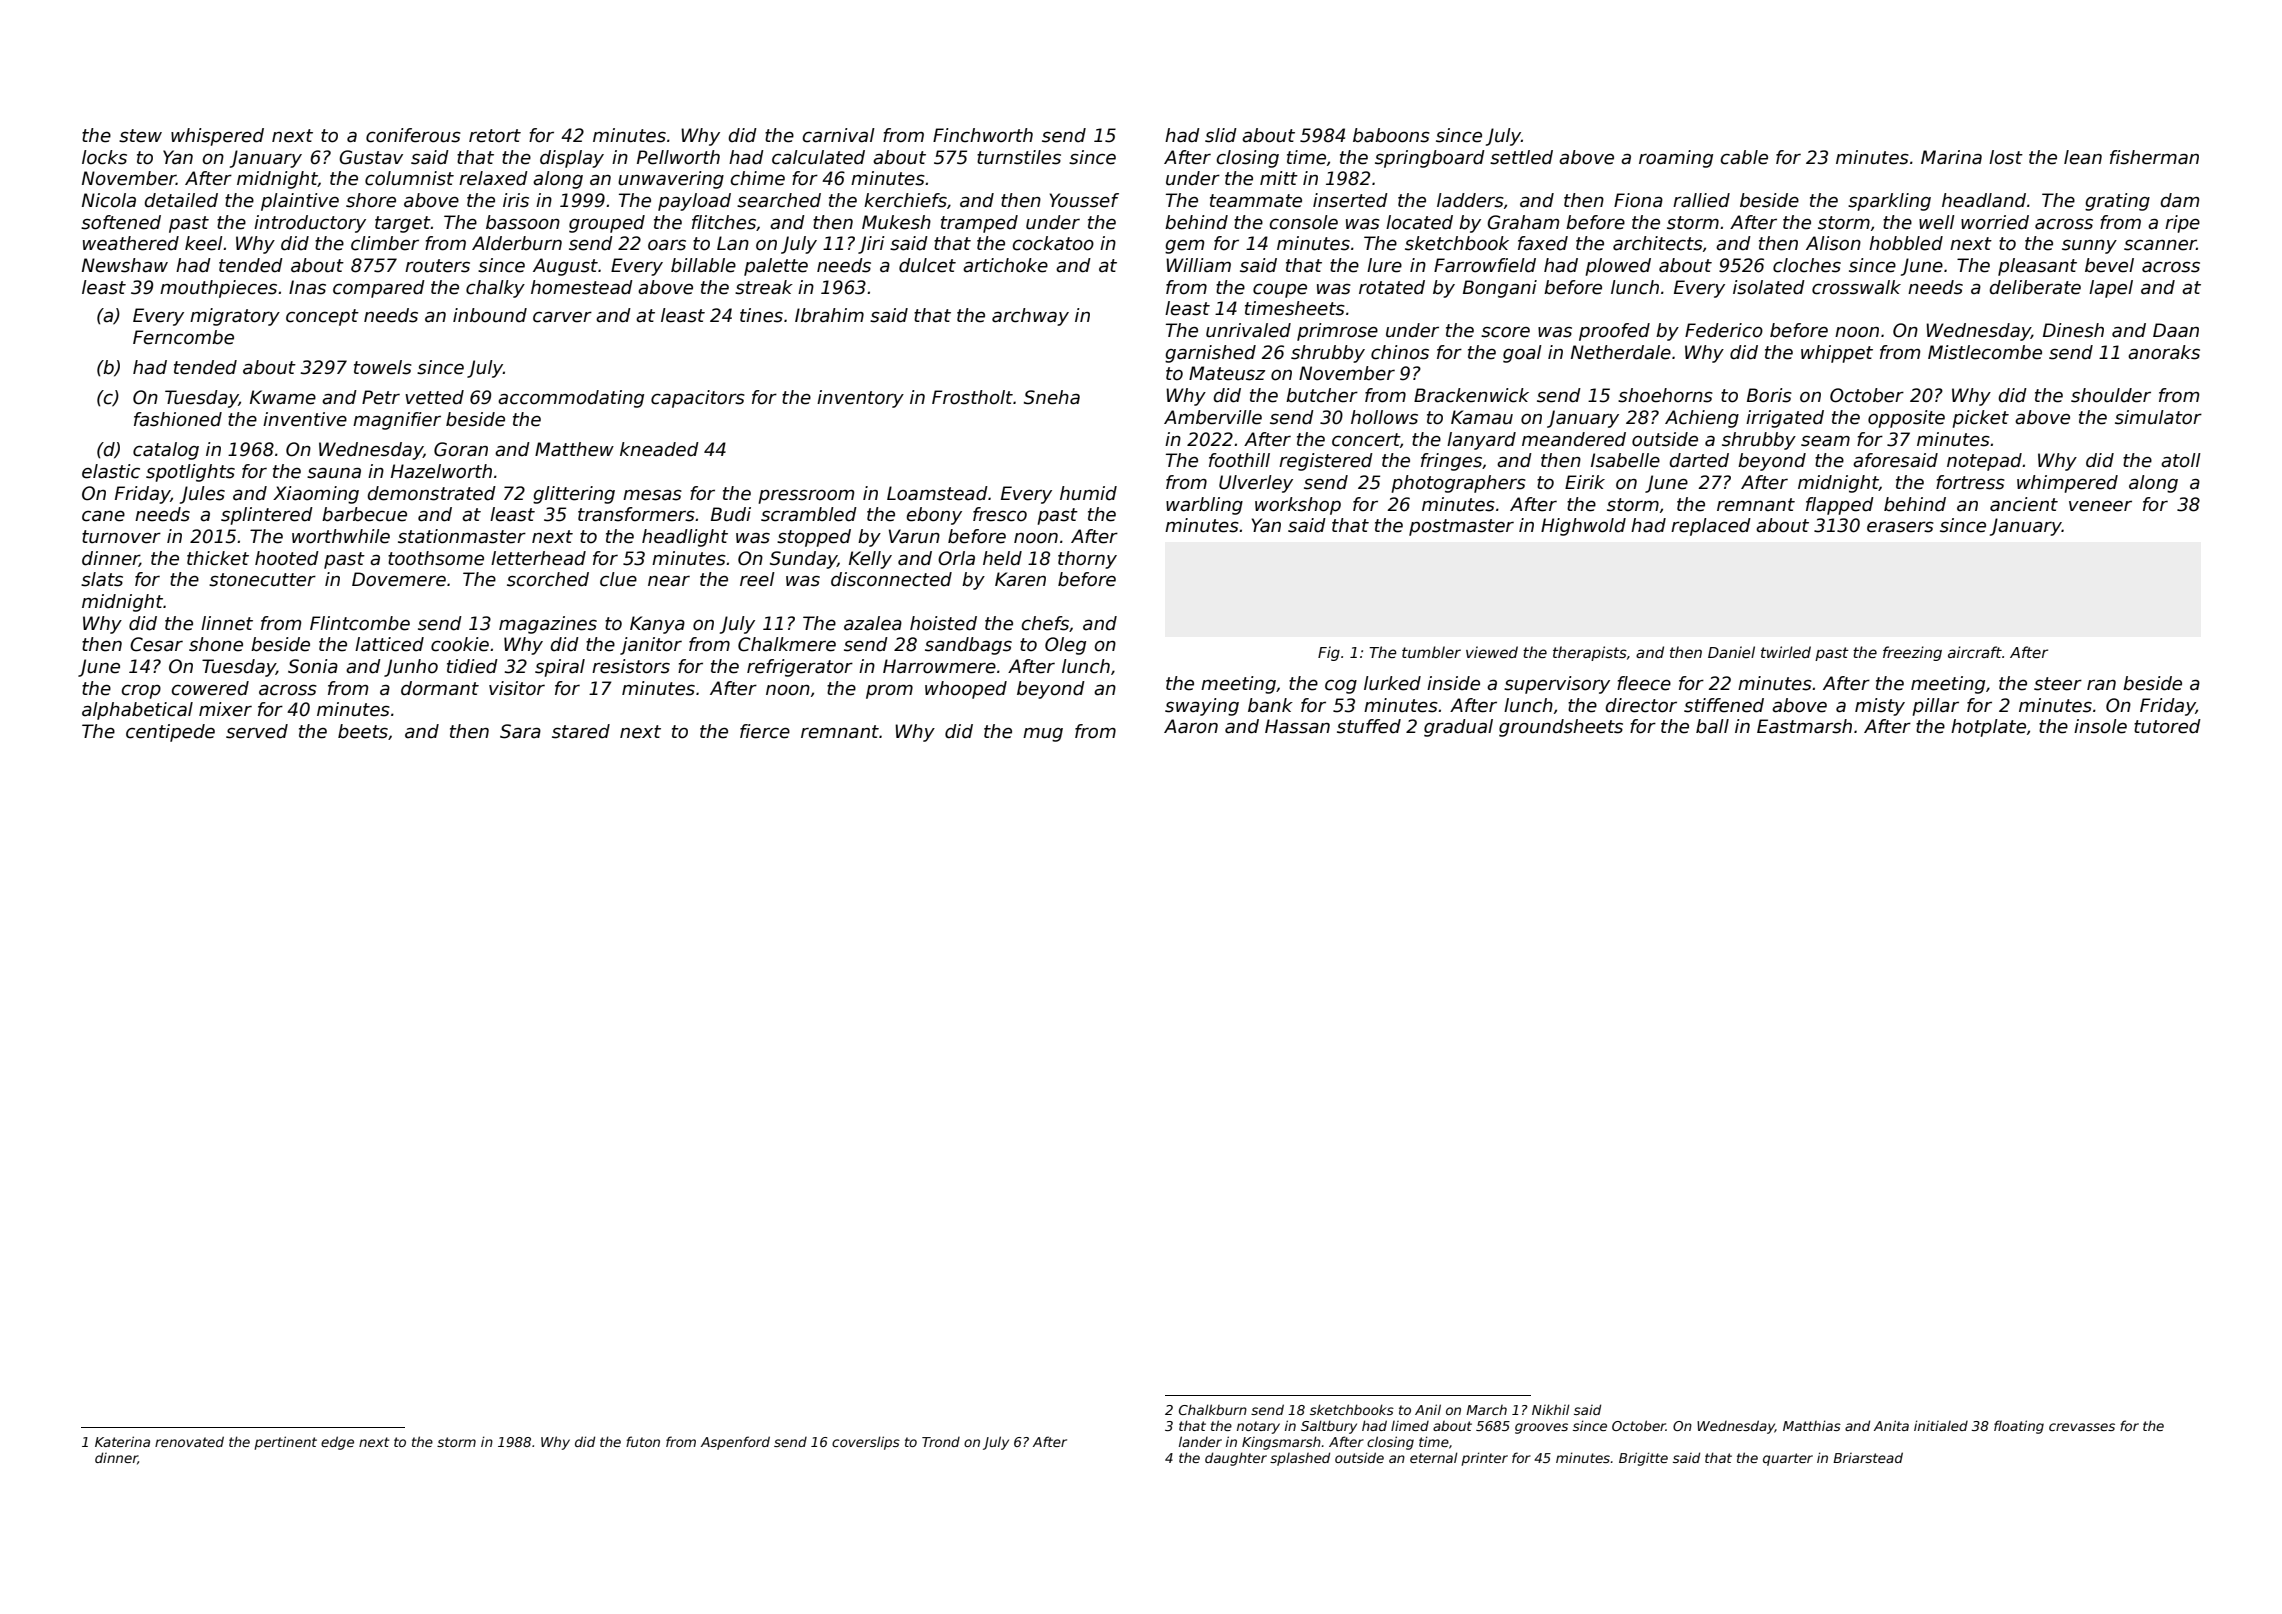 The height and width of the screenshot is (1614, 2282). I want to click on centipede, so click(170, 733).
